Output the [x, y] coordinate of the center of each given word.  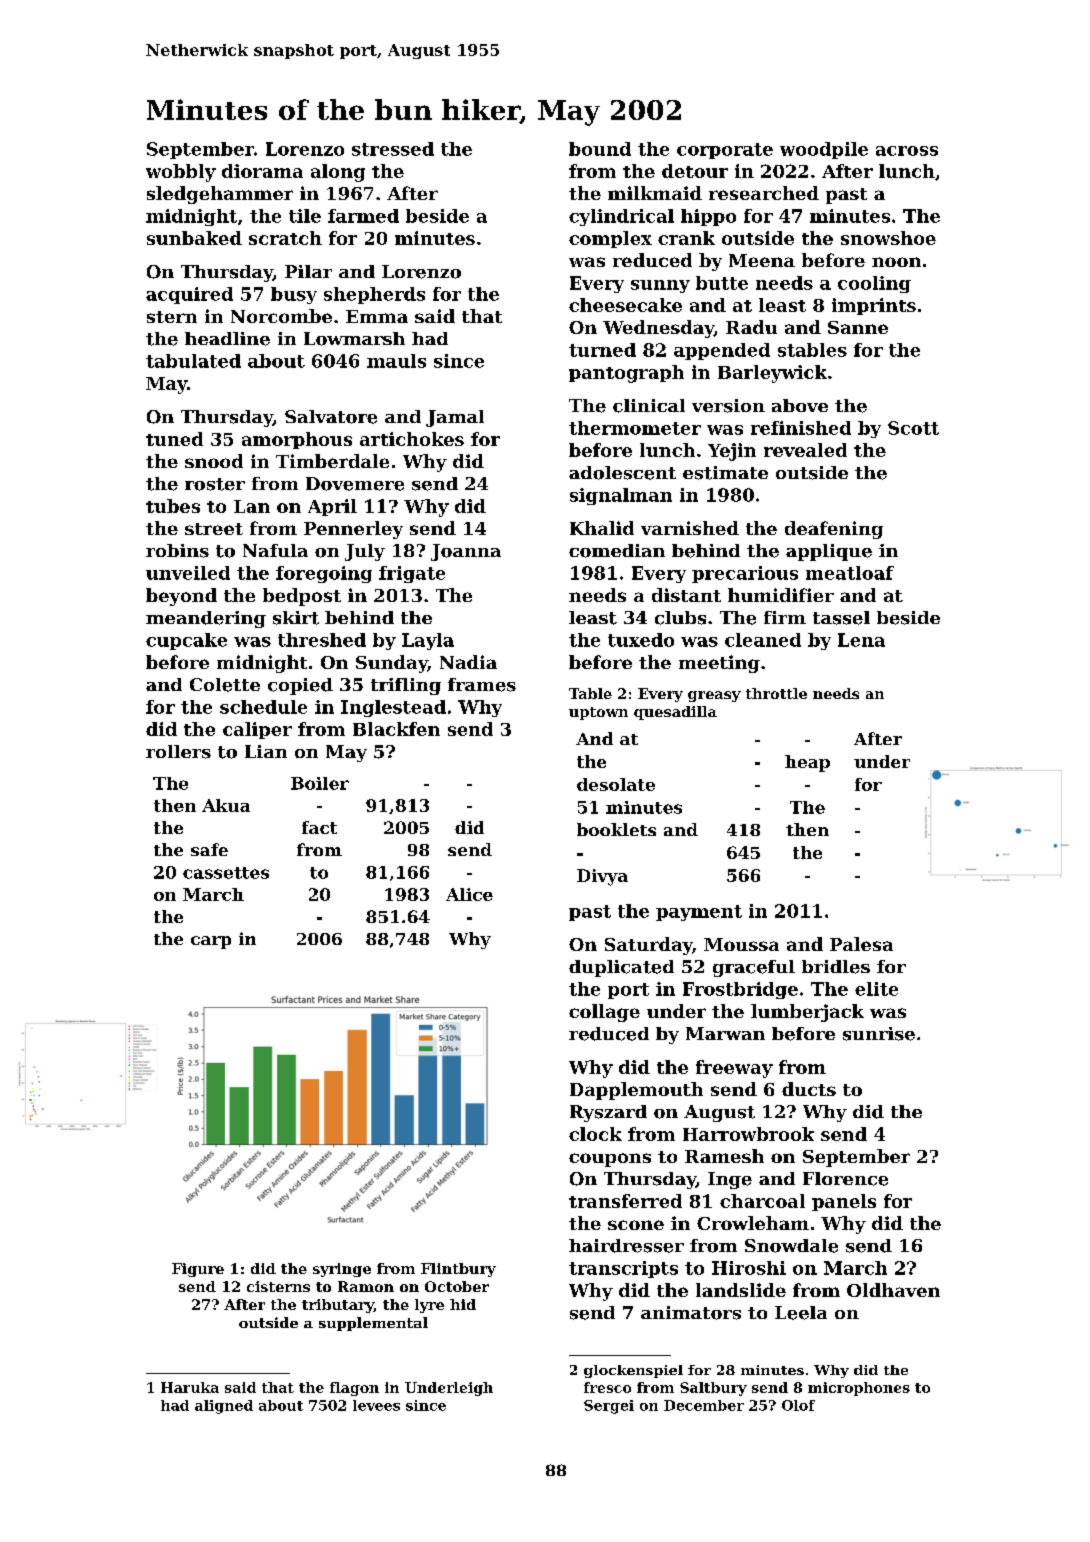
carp [211, 942]
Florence [845, 1179]
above [800, 405]
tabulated [193, 361]
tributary [338, 1306]
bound [600, 149]
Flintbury [458, 1270]
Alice [469, 894]
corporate [725, 151]
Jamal [455, 418]
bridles [836, 967]
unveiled [188, 573]
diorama [262, 171]
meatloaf [850, 573]
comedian [617, 551]
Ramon [366, 1286]
